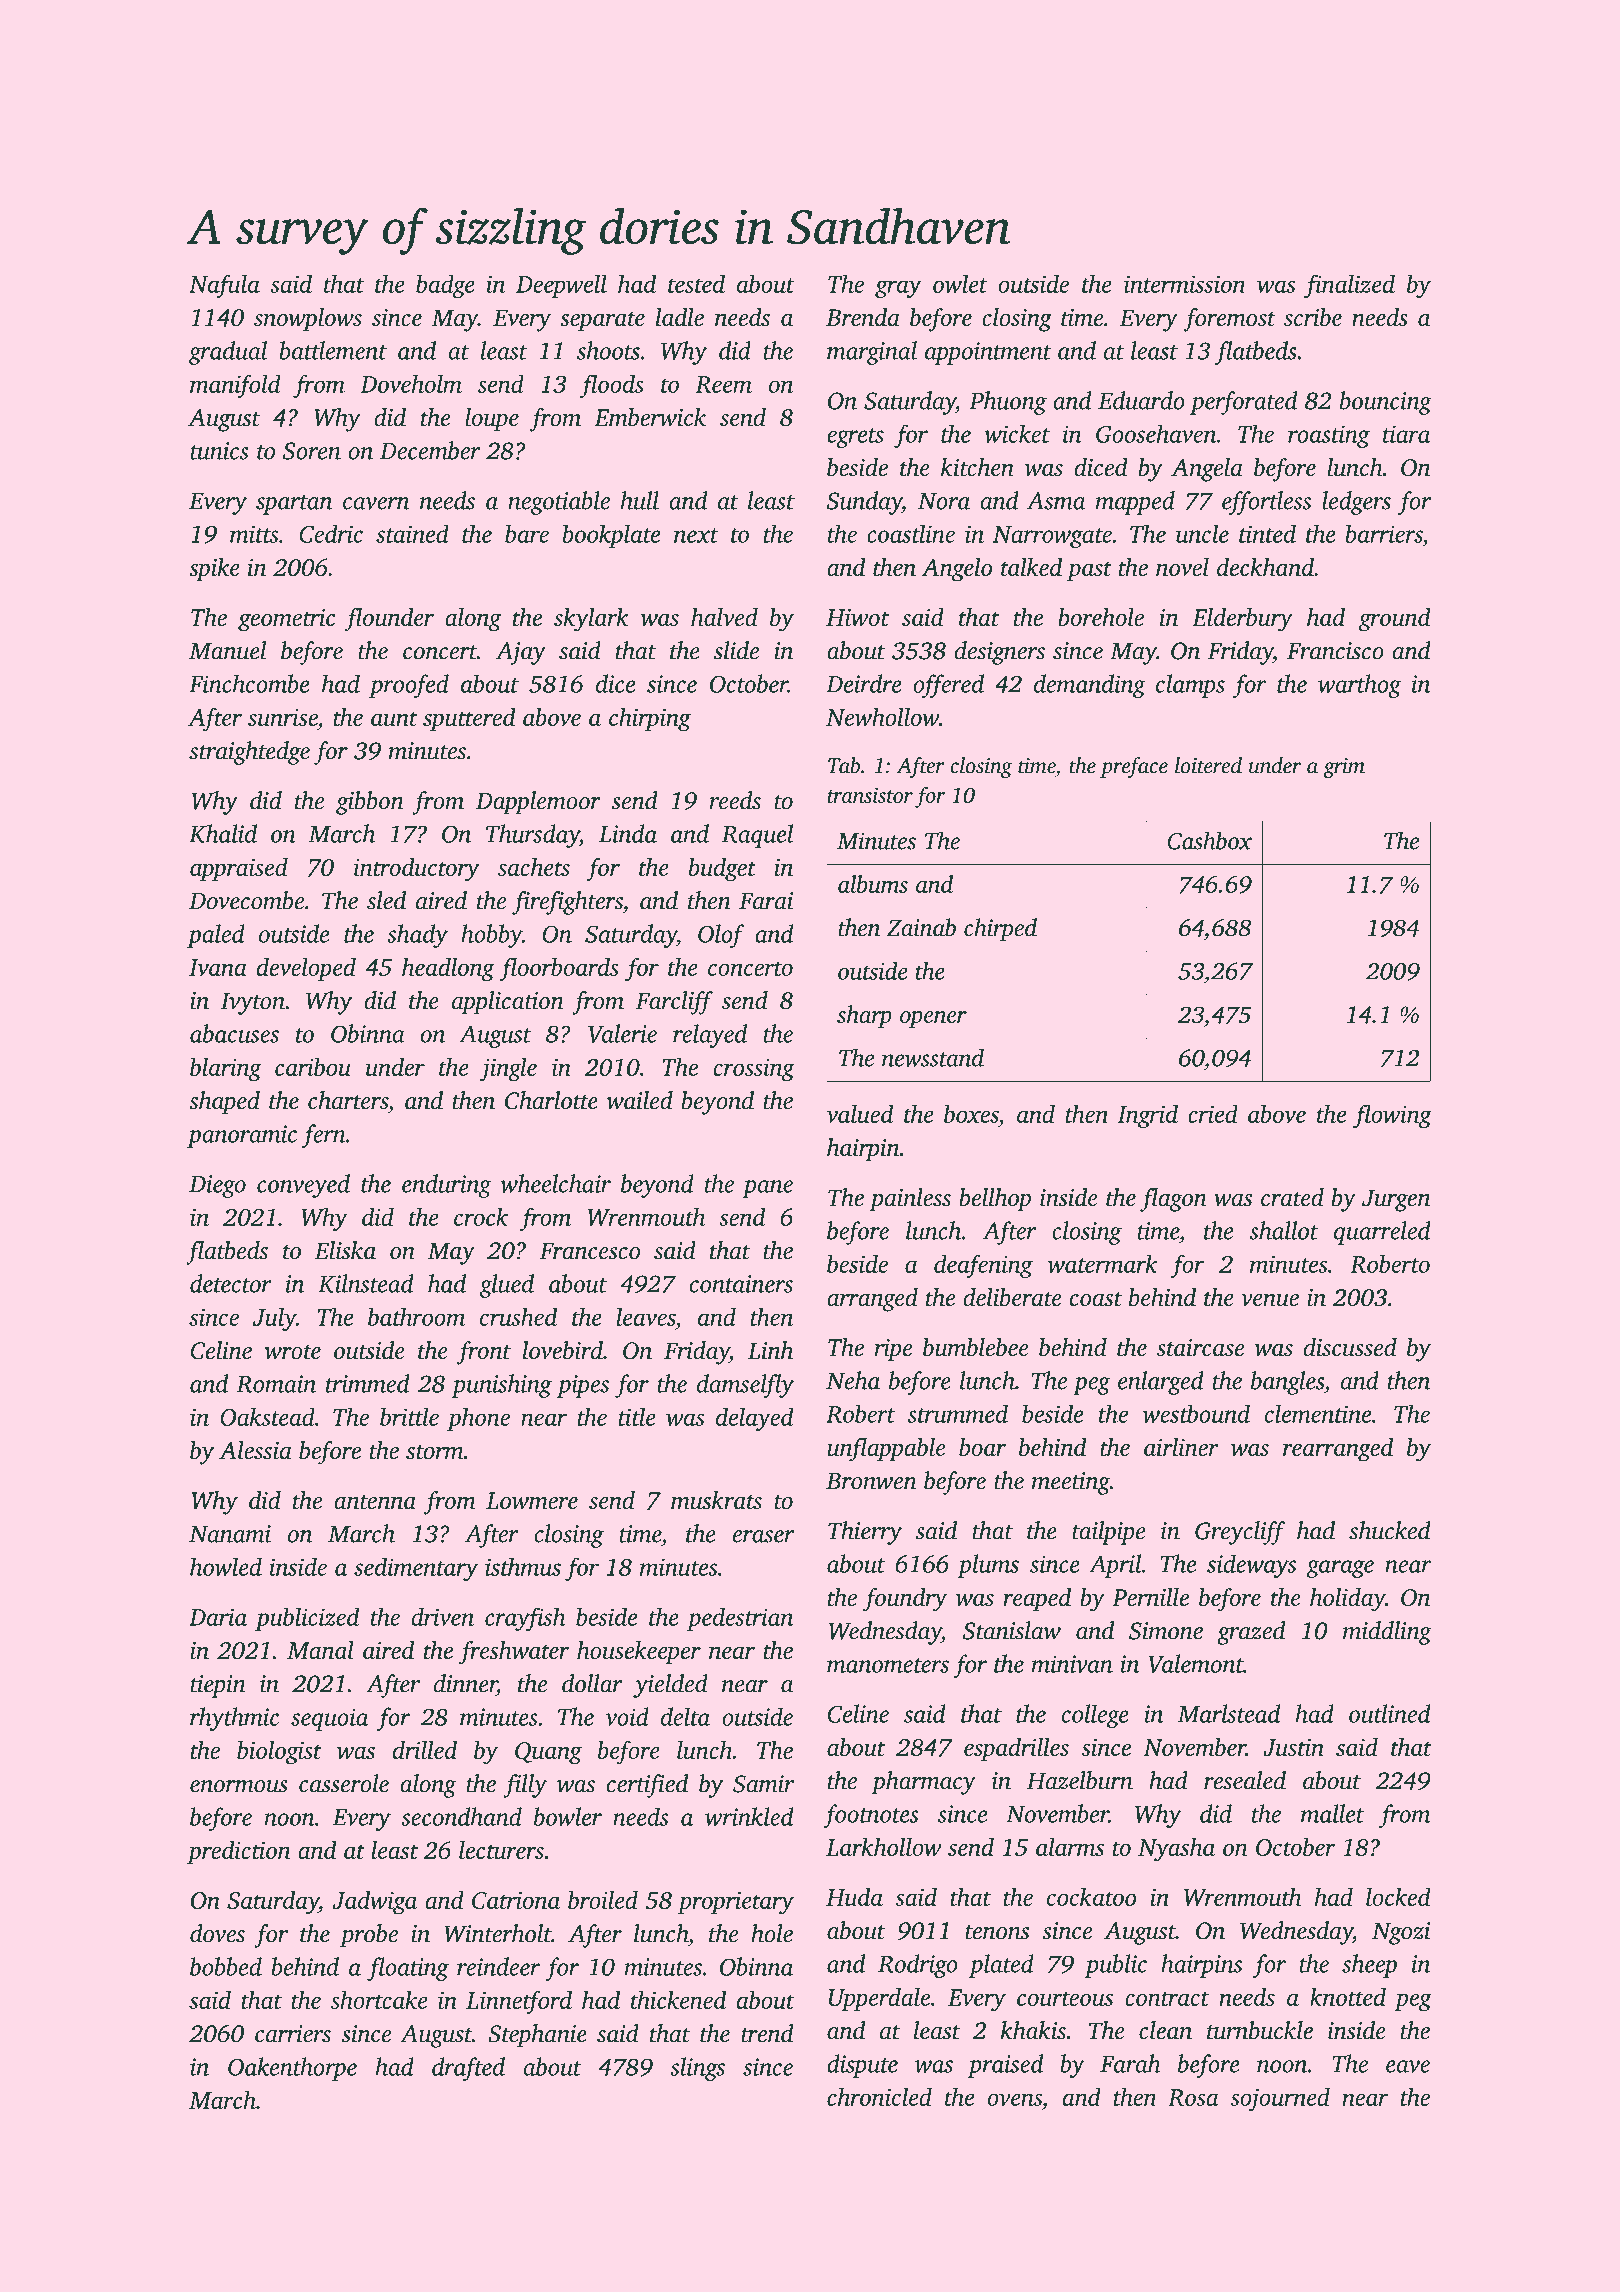 The height and width of the document is (2292, 1620). I want to click on garage, so click(1340, 1569).
